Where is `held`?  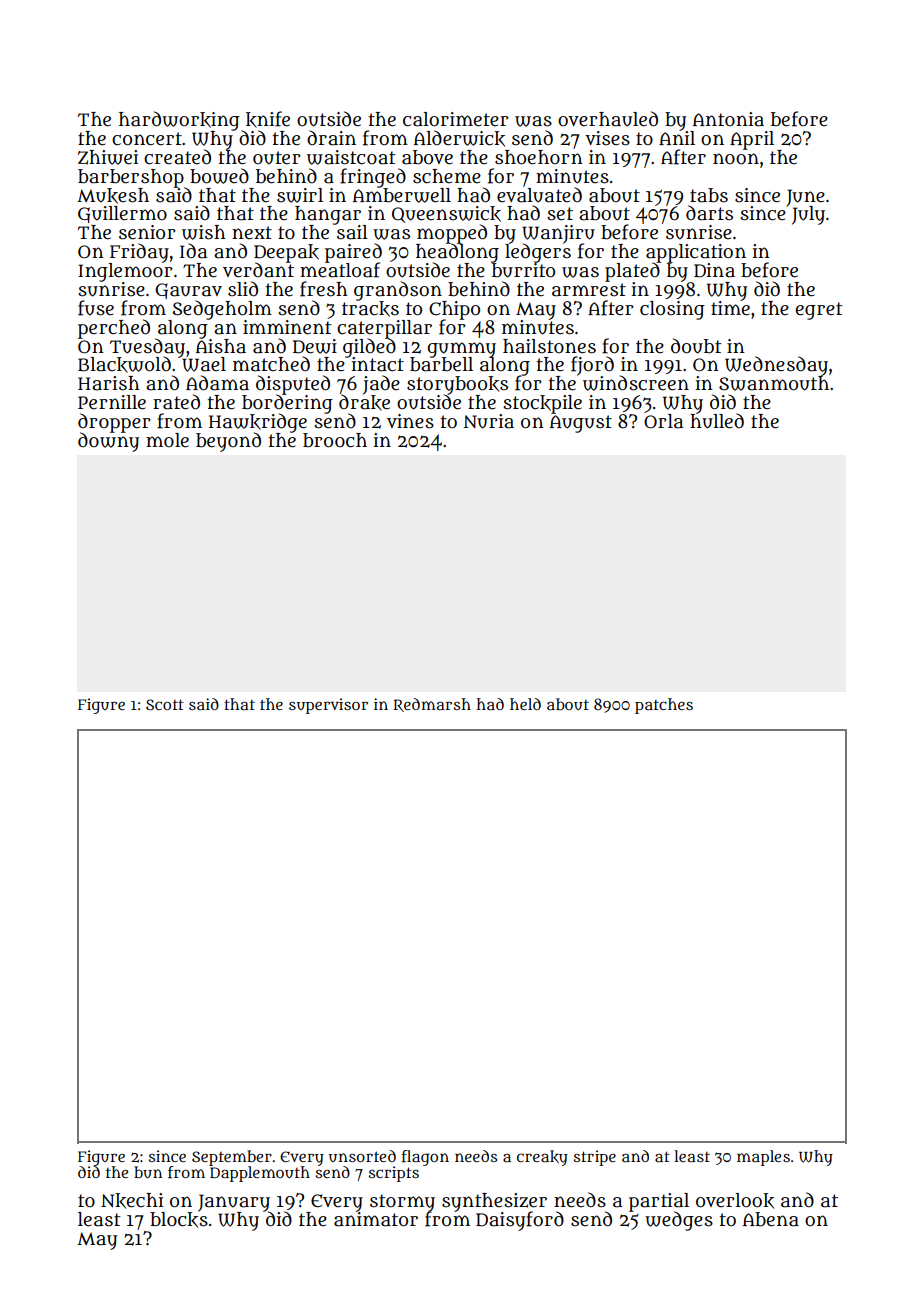 held is located at coordinates (525, 704).
